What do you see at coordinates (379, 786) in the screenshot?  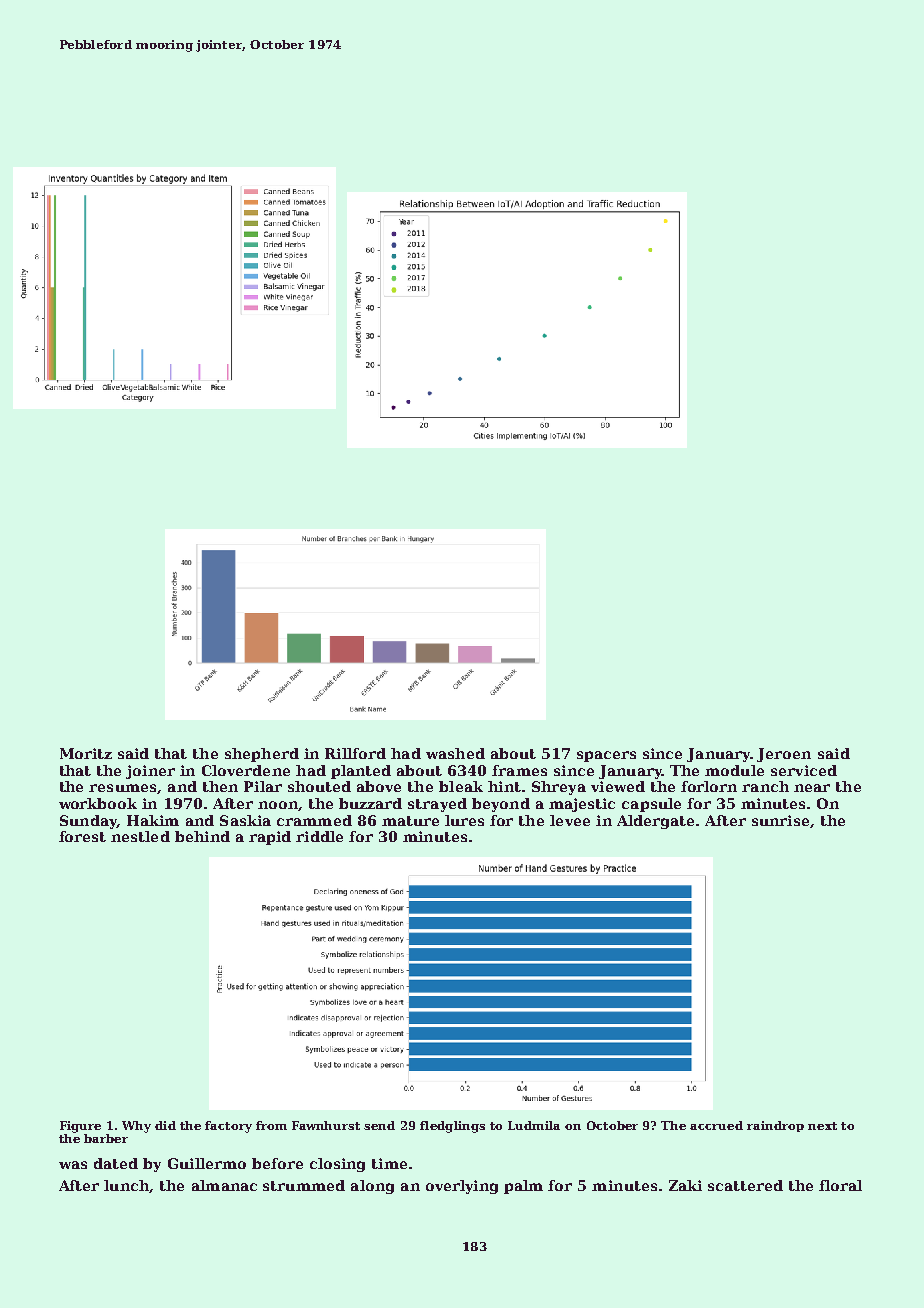 I see `above` at bounding box center [379, 786].
